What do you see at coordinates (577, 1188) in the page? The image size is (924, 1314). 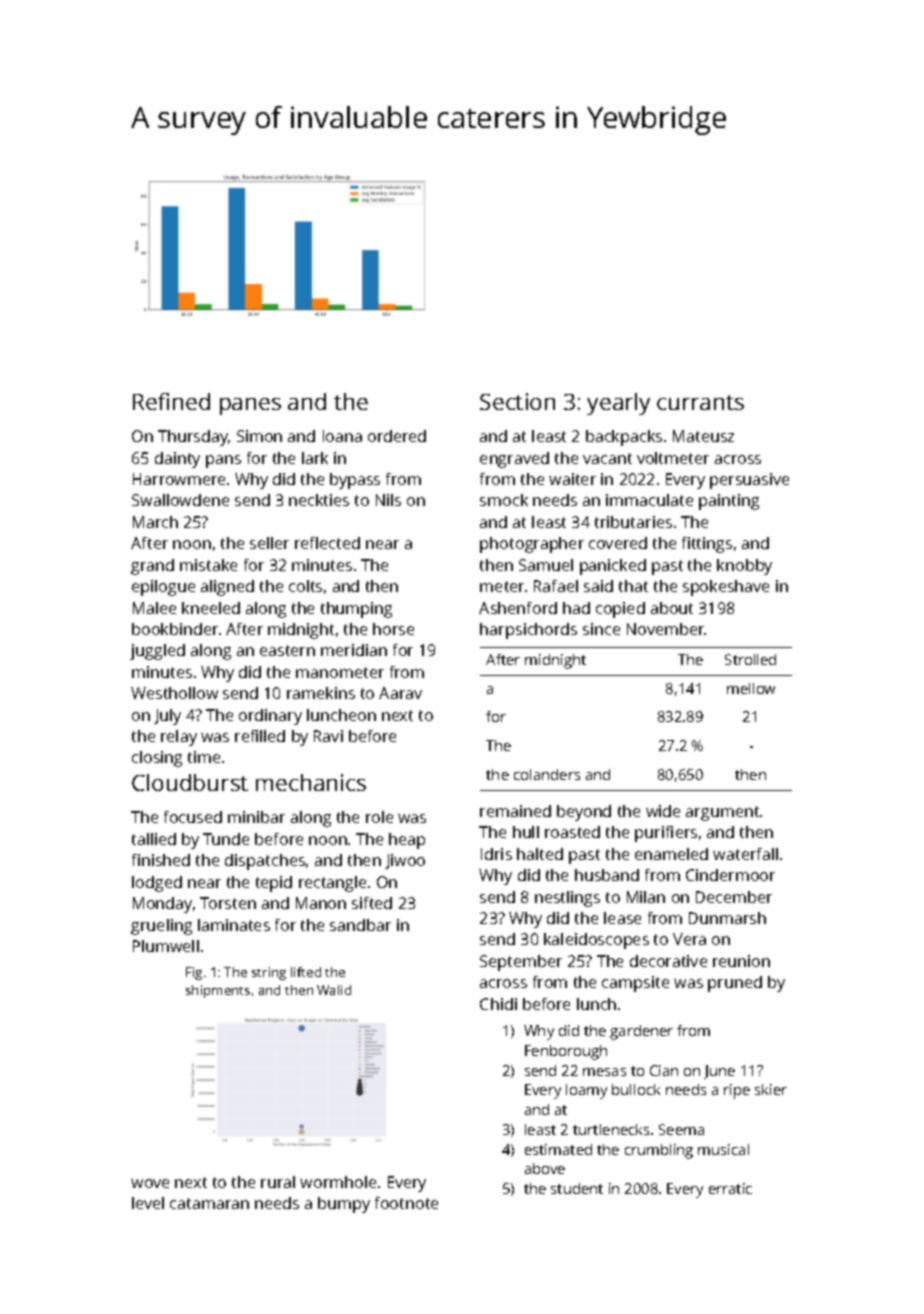 I see `student` at bounding box center [577, 1188].
